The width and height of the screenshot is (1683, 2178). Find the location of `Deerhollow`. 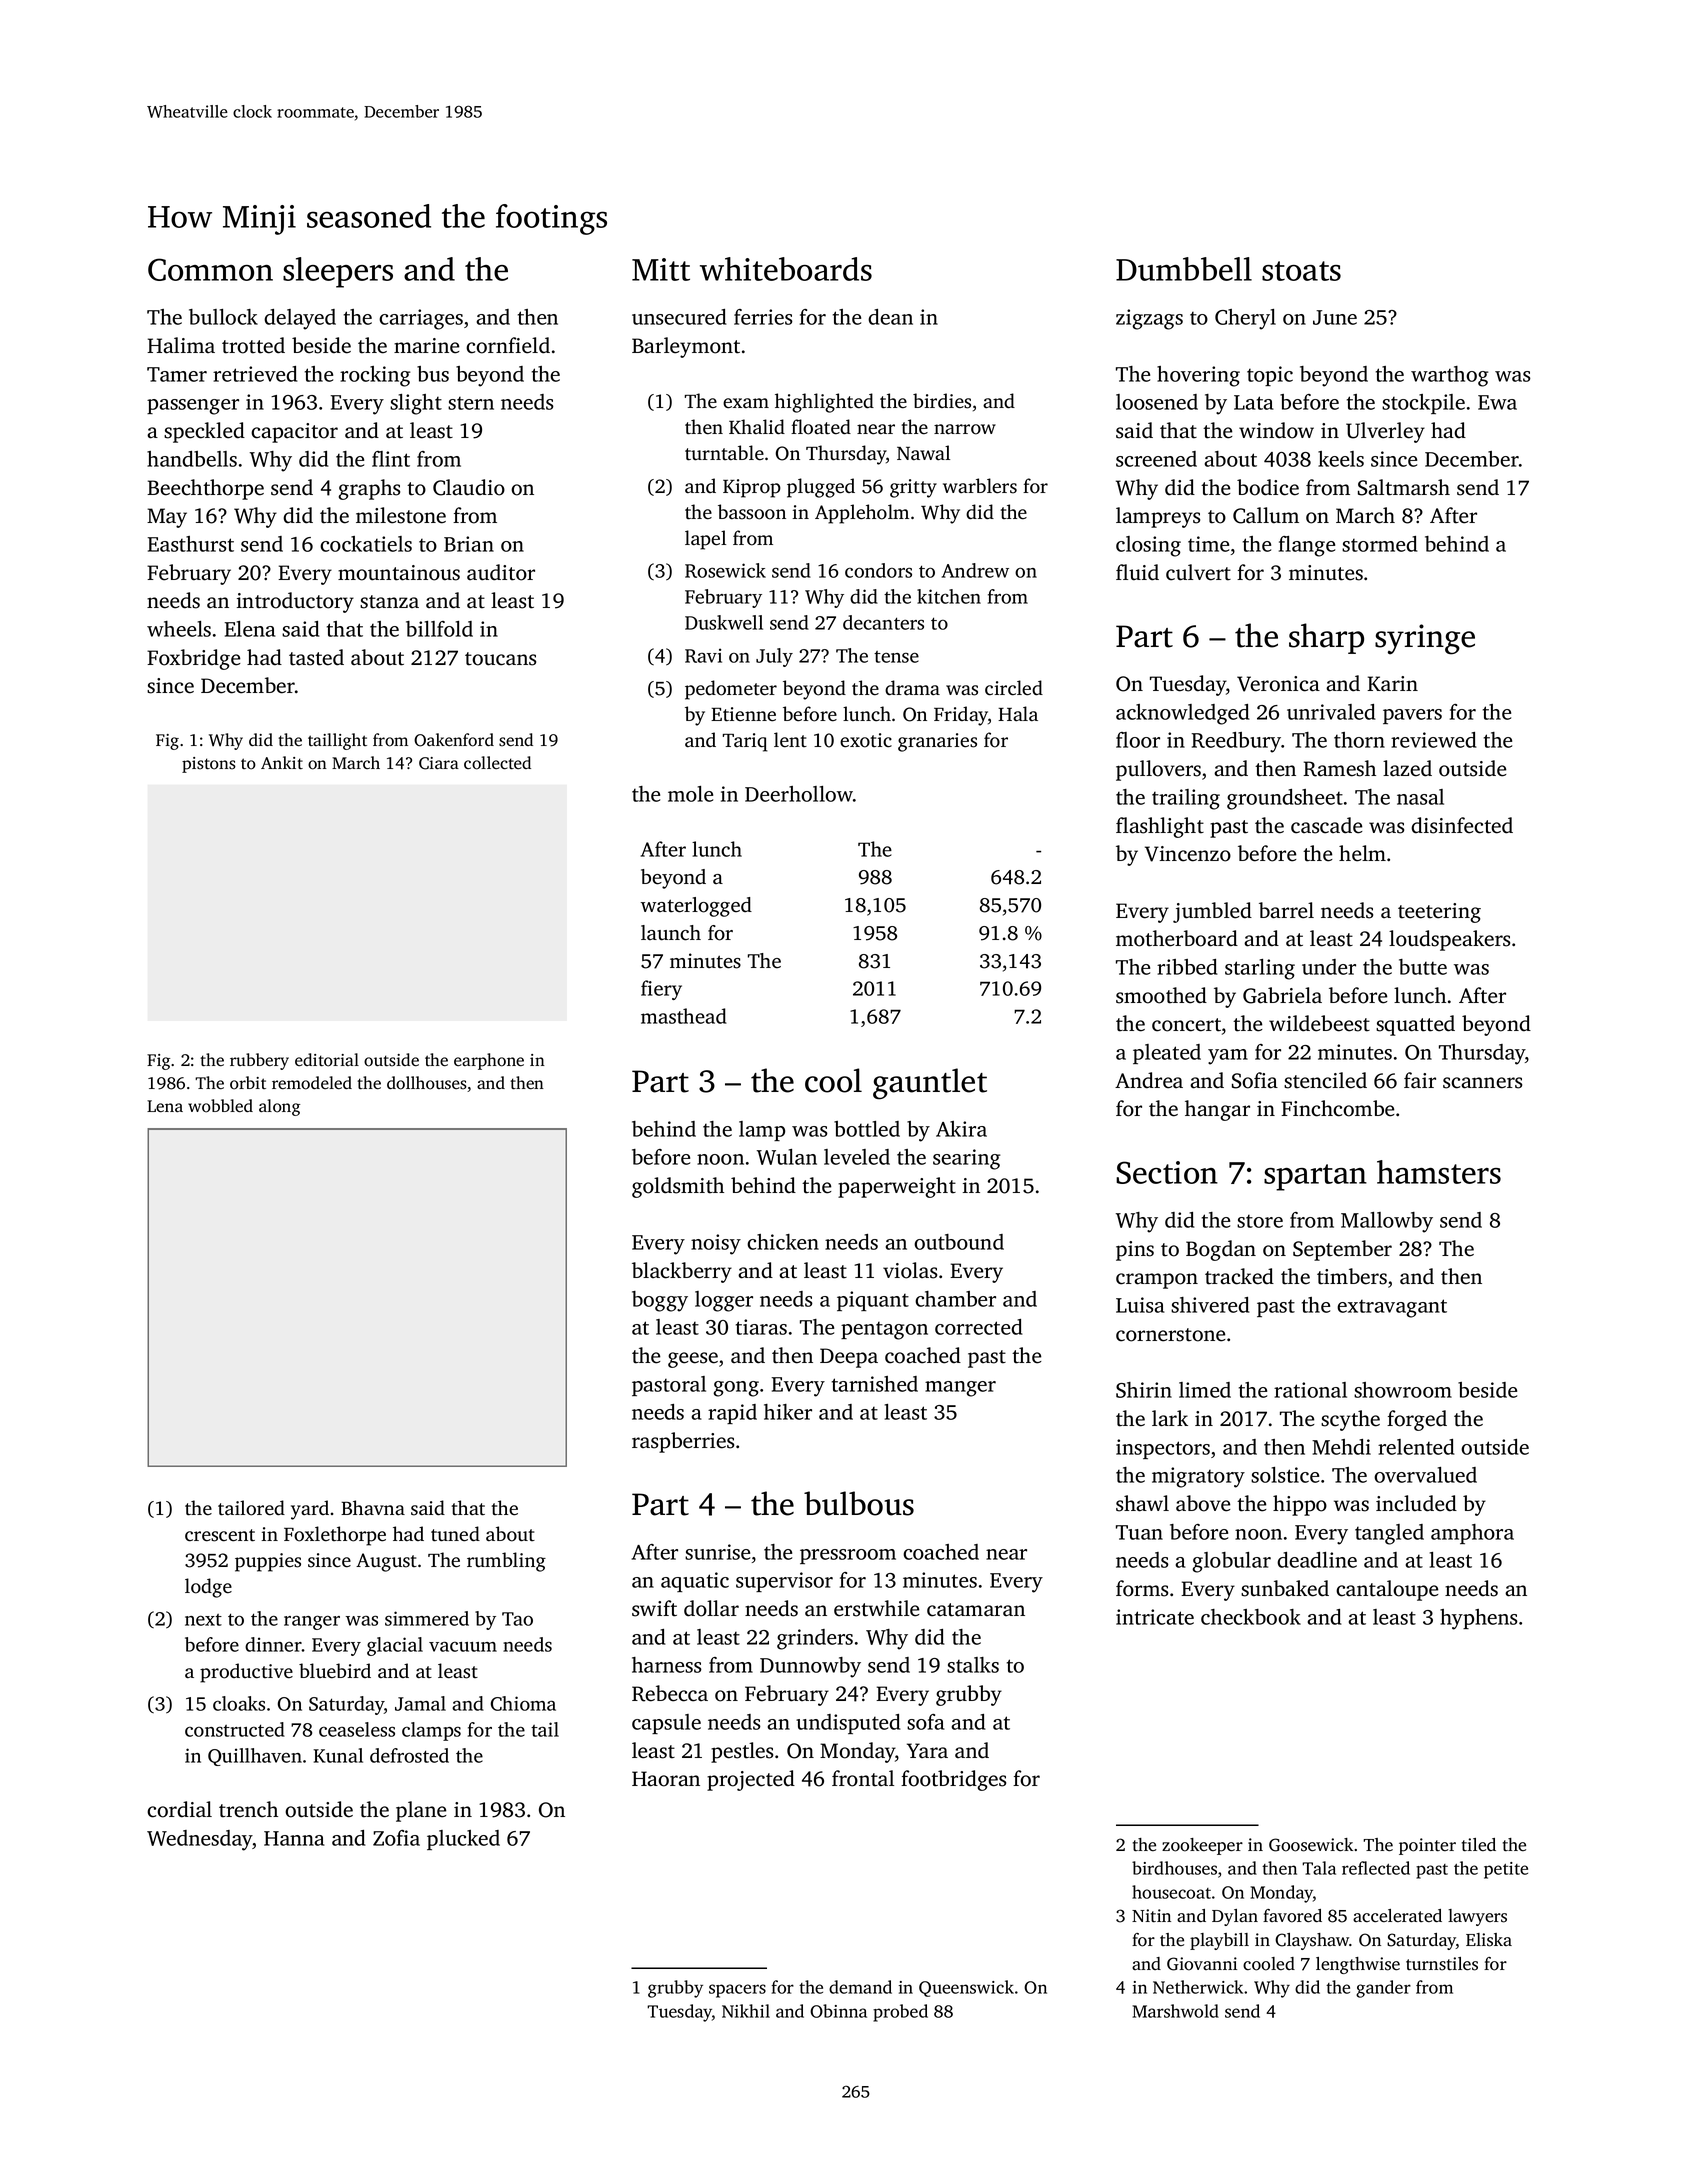

Deerhollow is located at coordinates (799, 794).
